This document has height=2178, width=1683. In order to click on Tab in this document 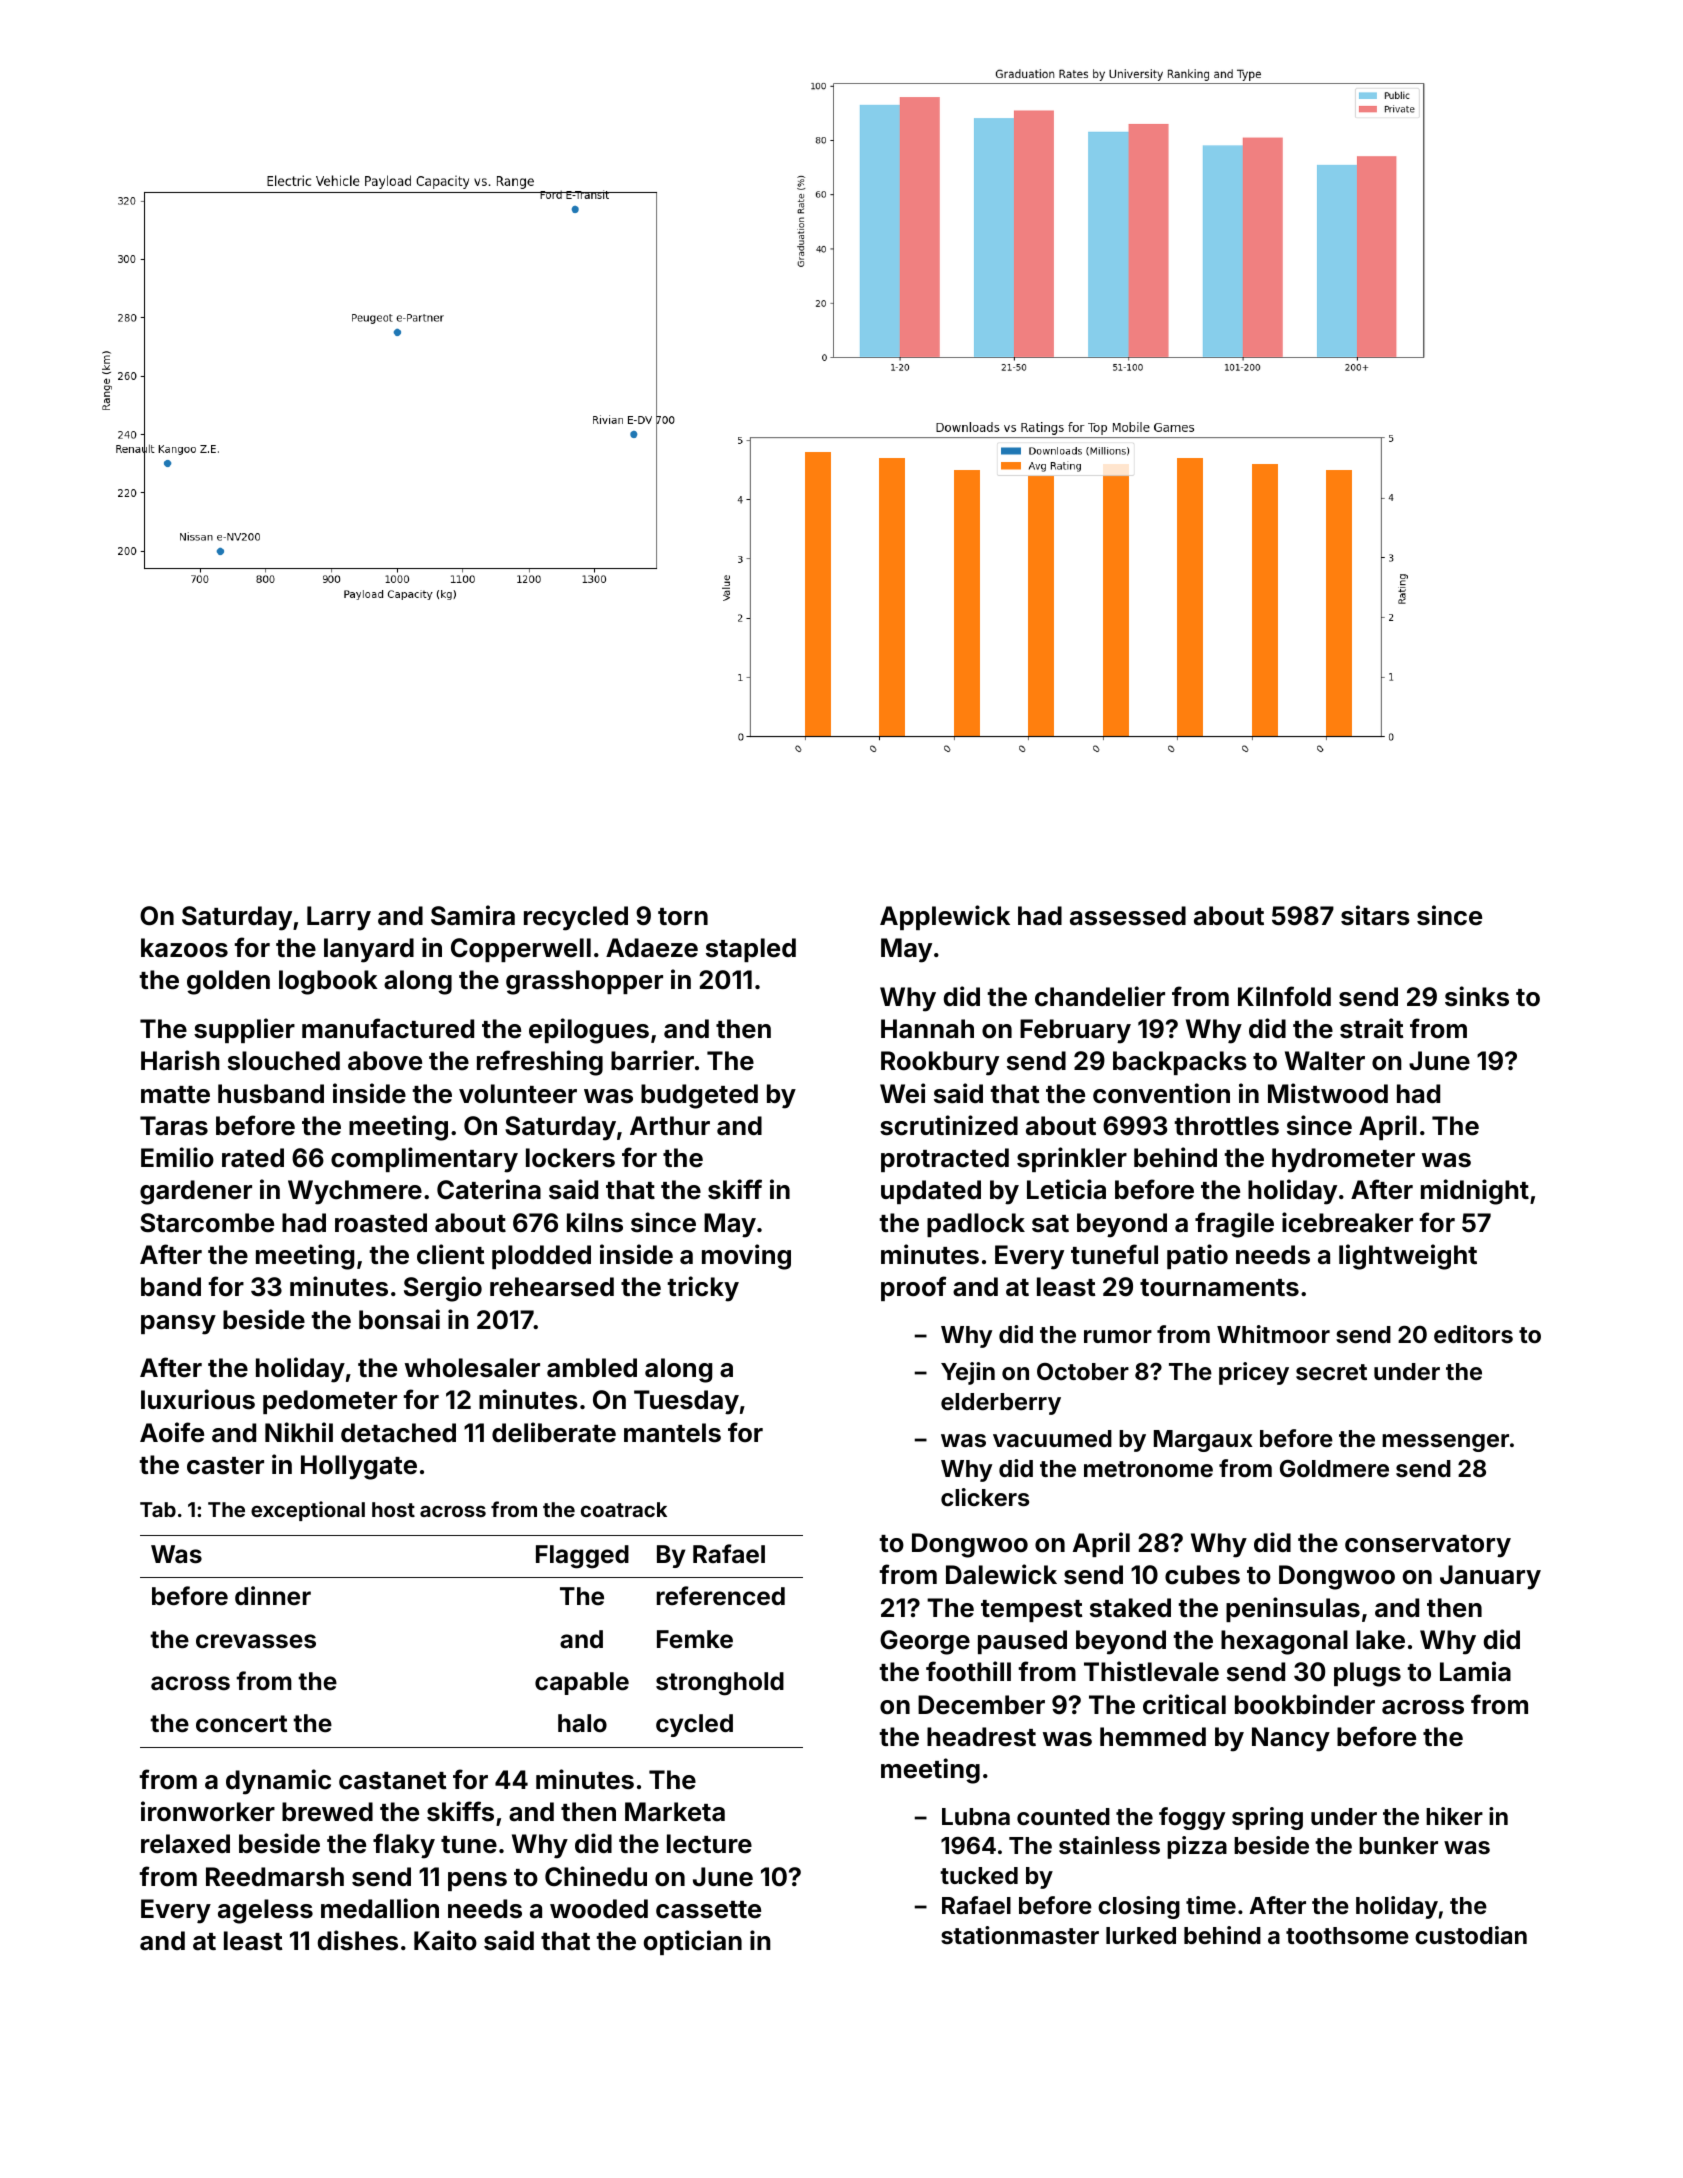, I will do `click(158, 1509)`.
